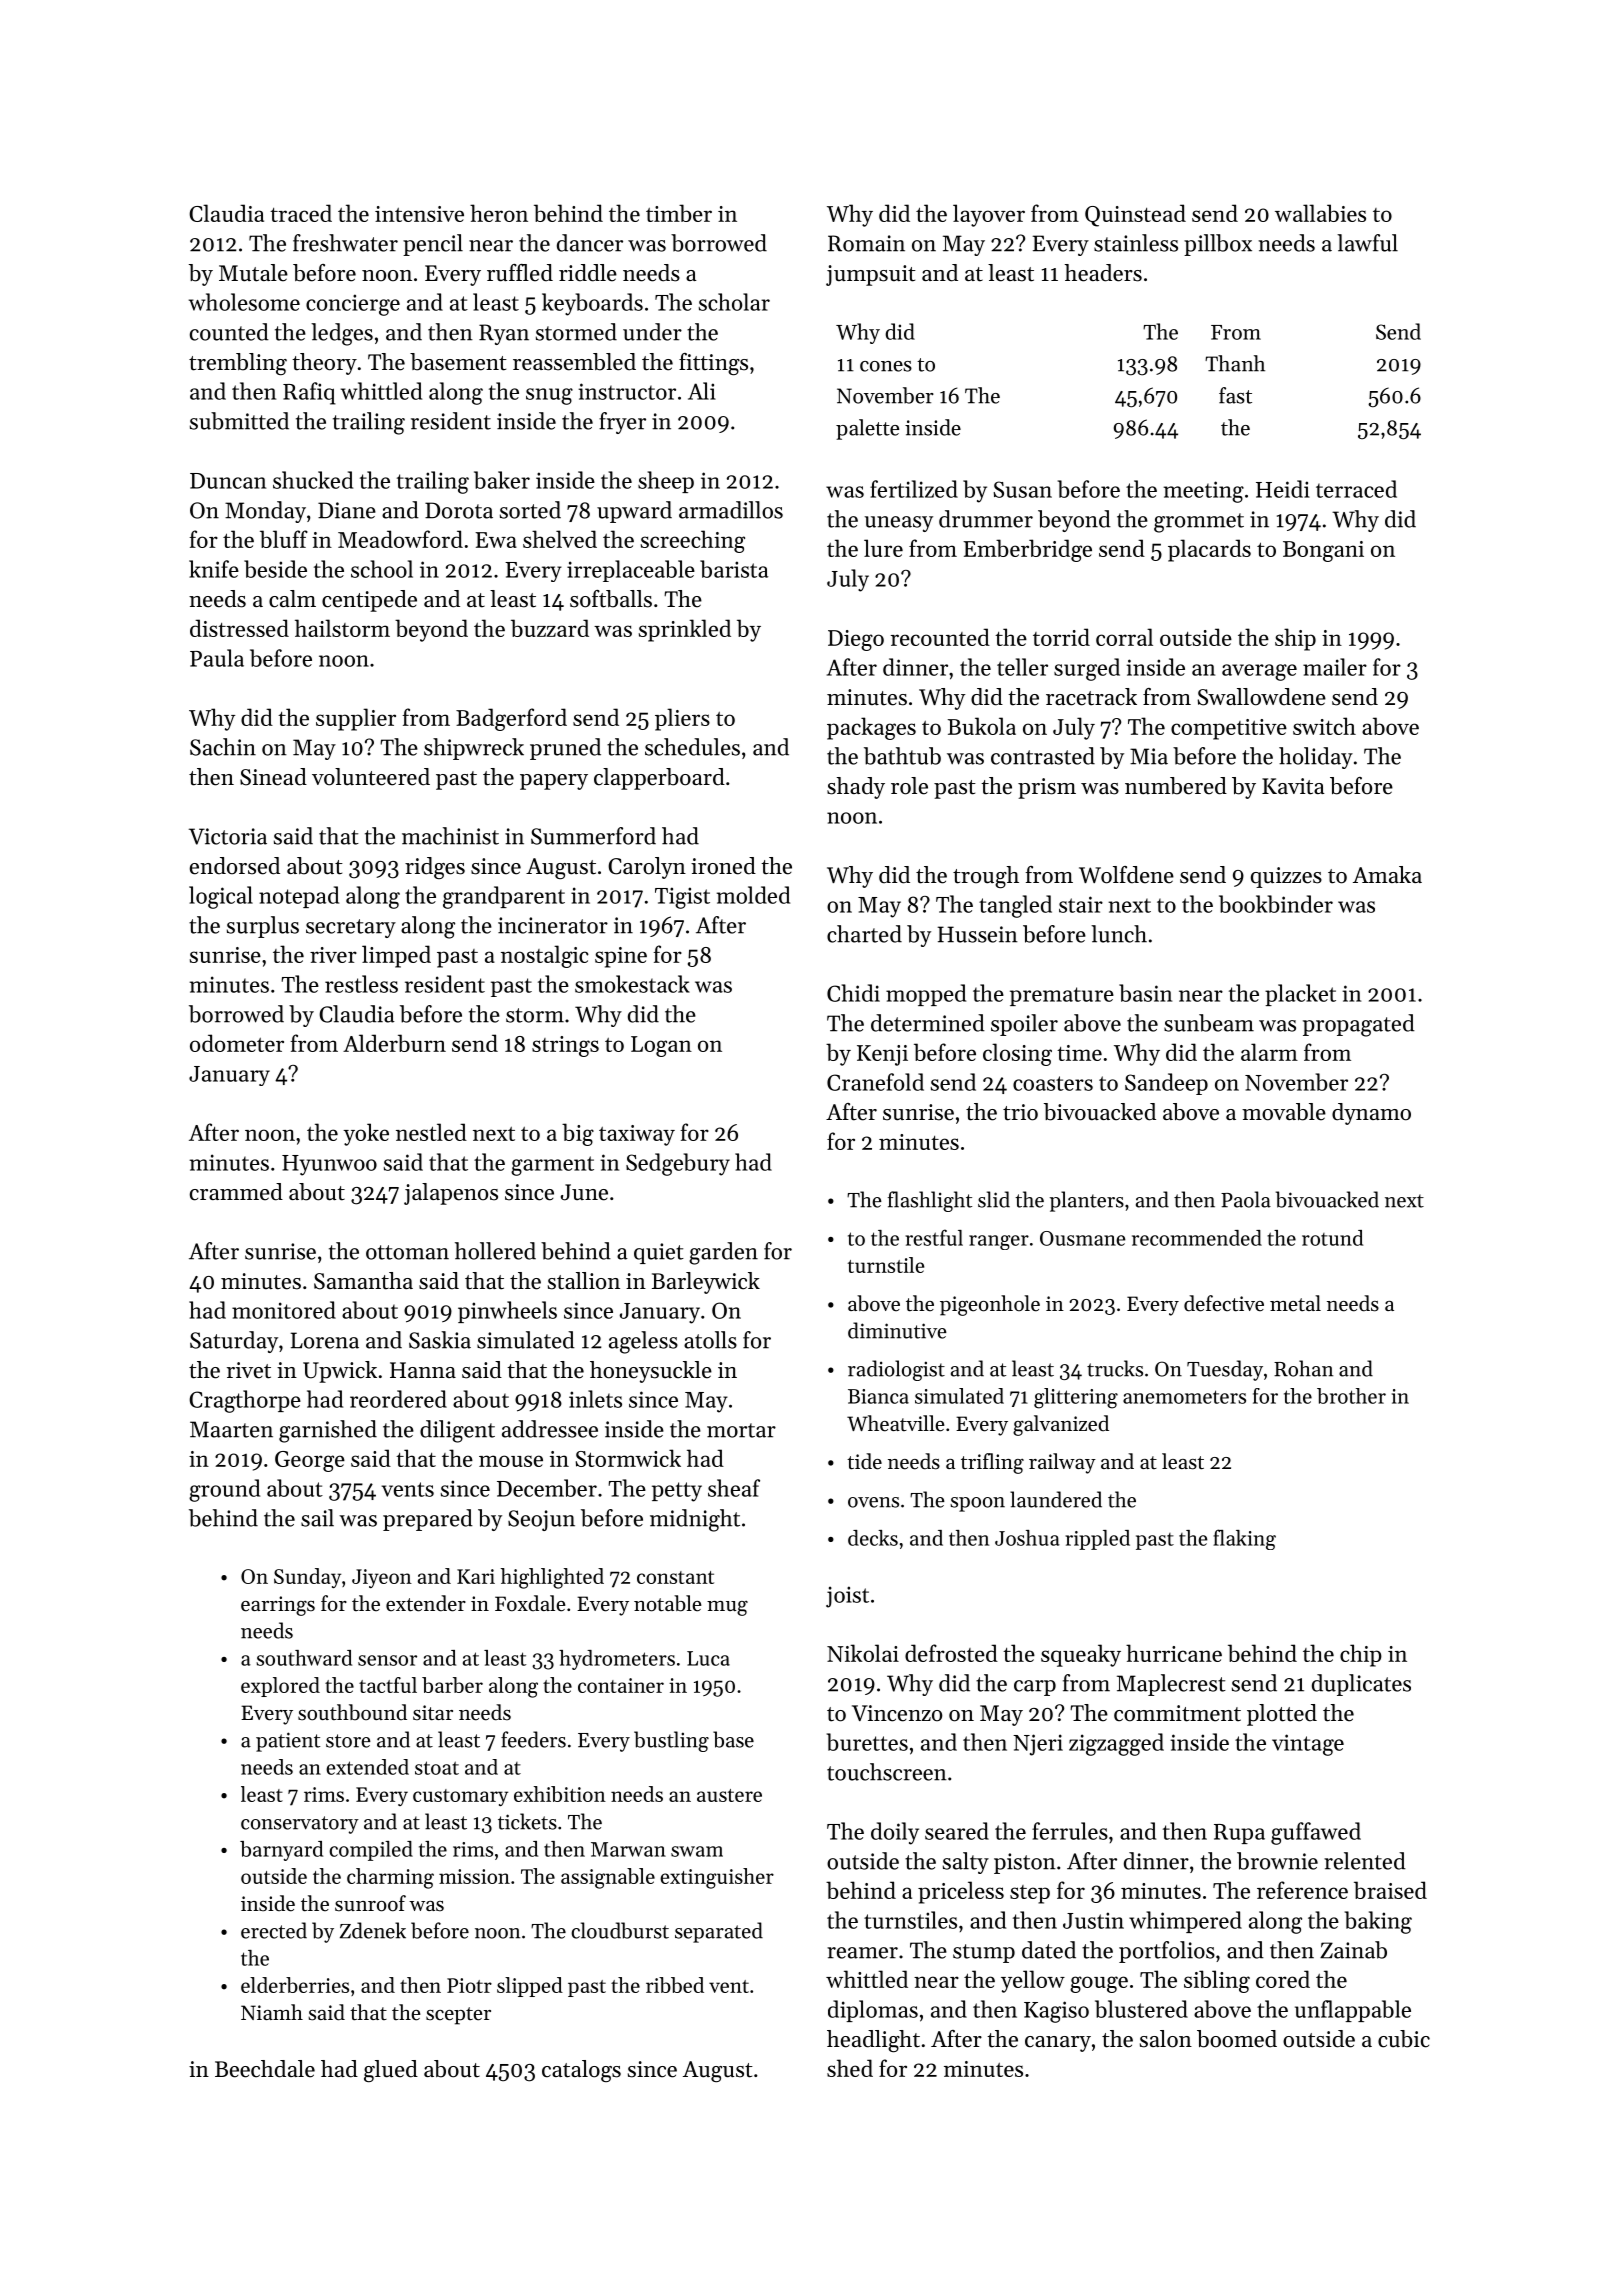  I want to click on schedules, so click(692, 747).
